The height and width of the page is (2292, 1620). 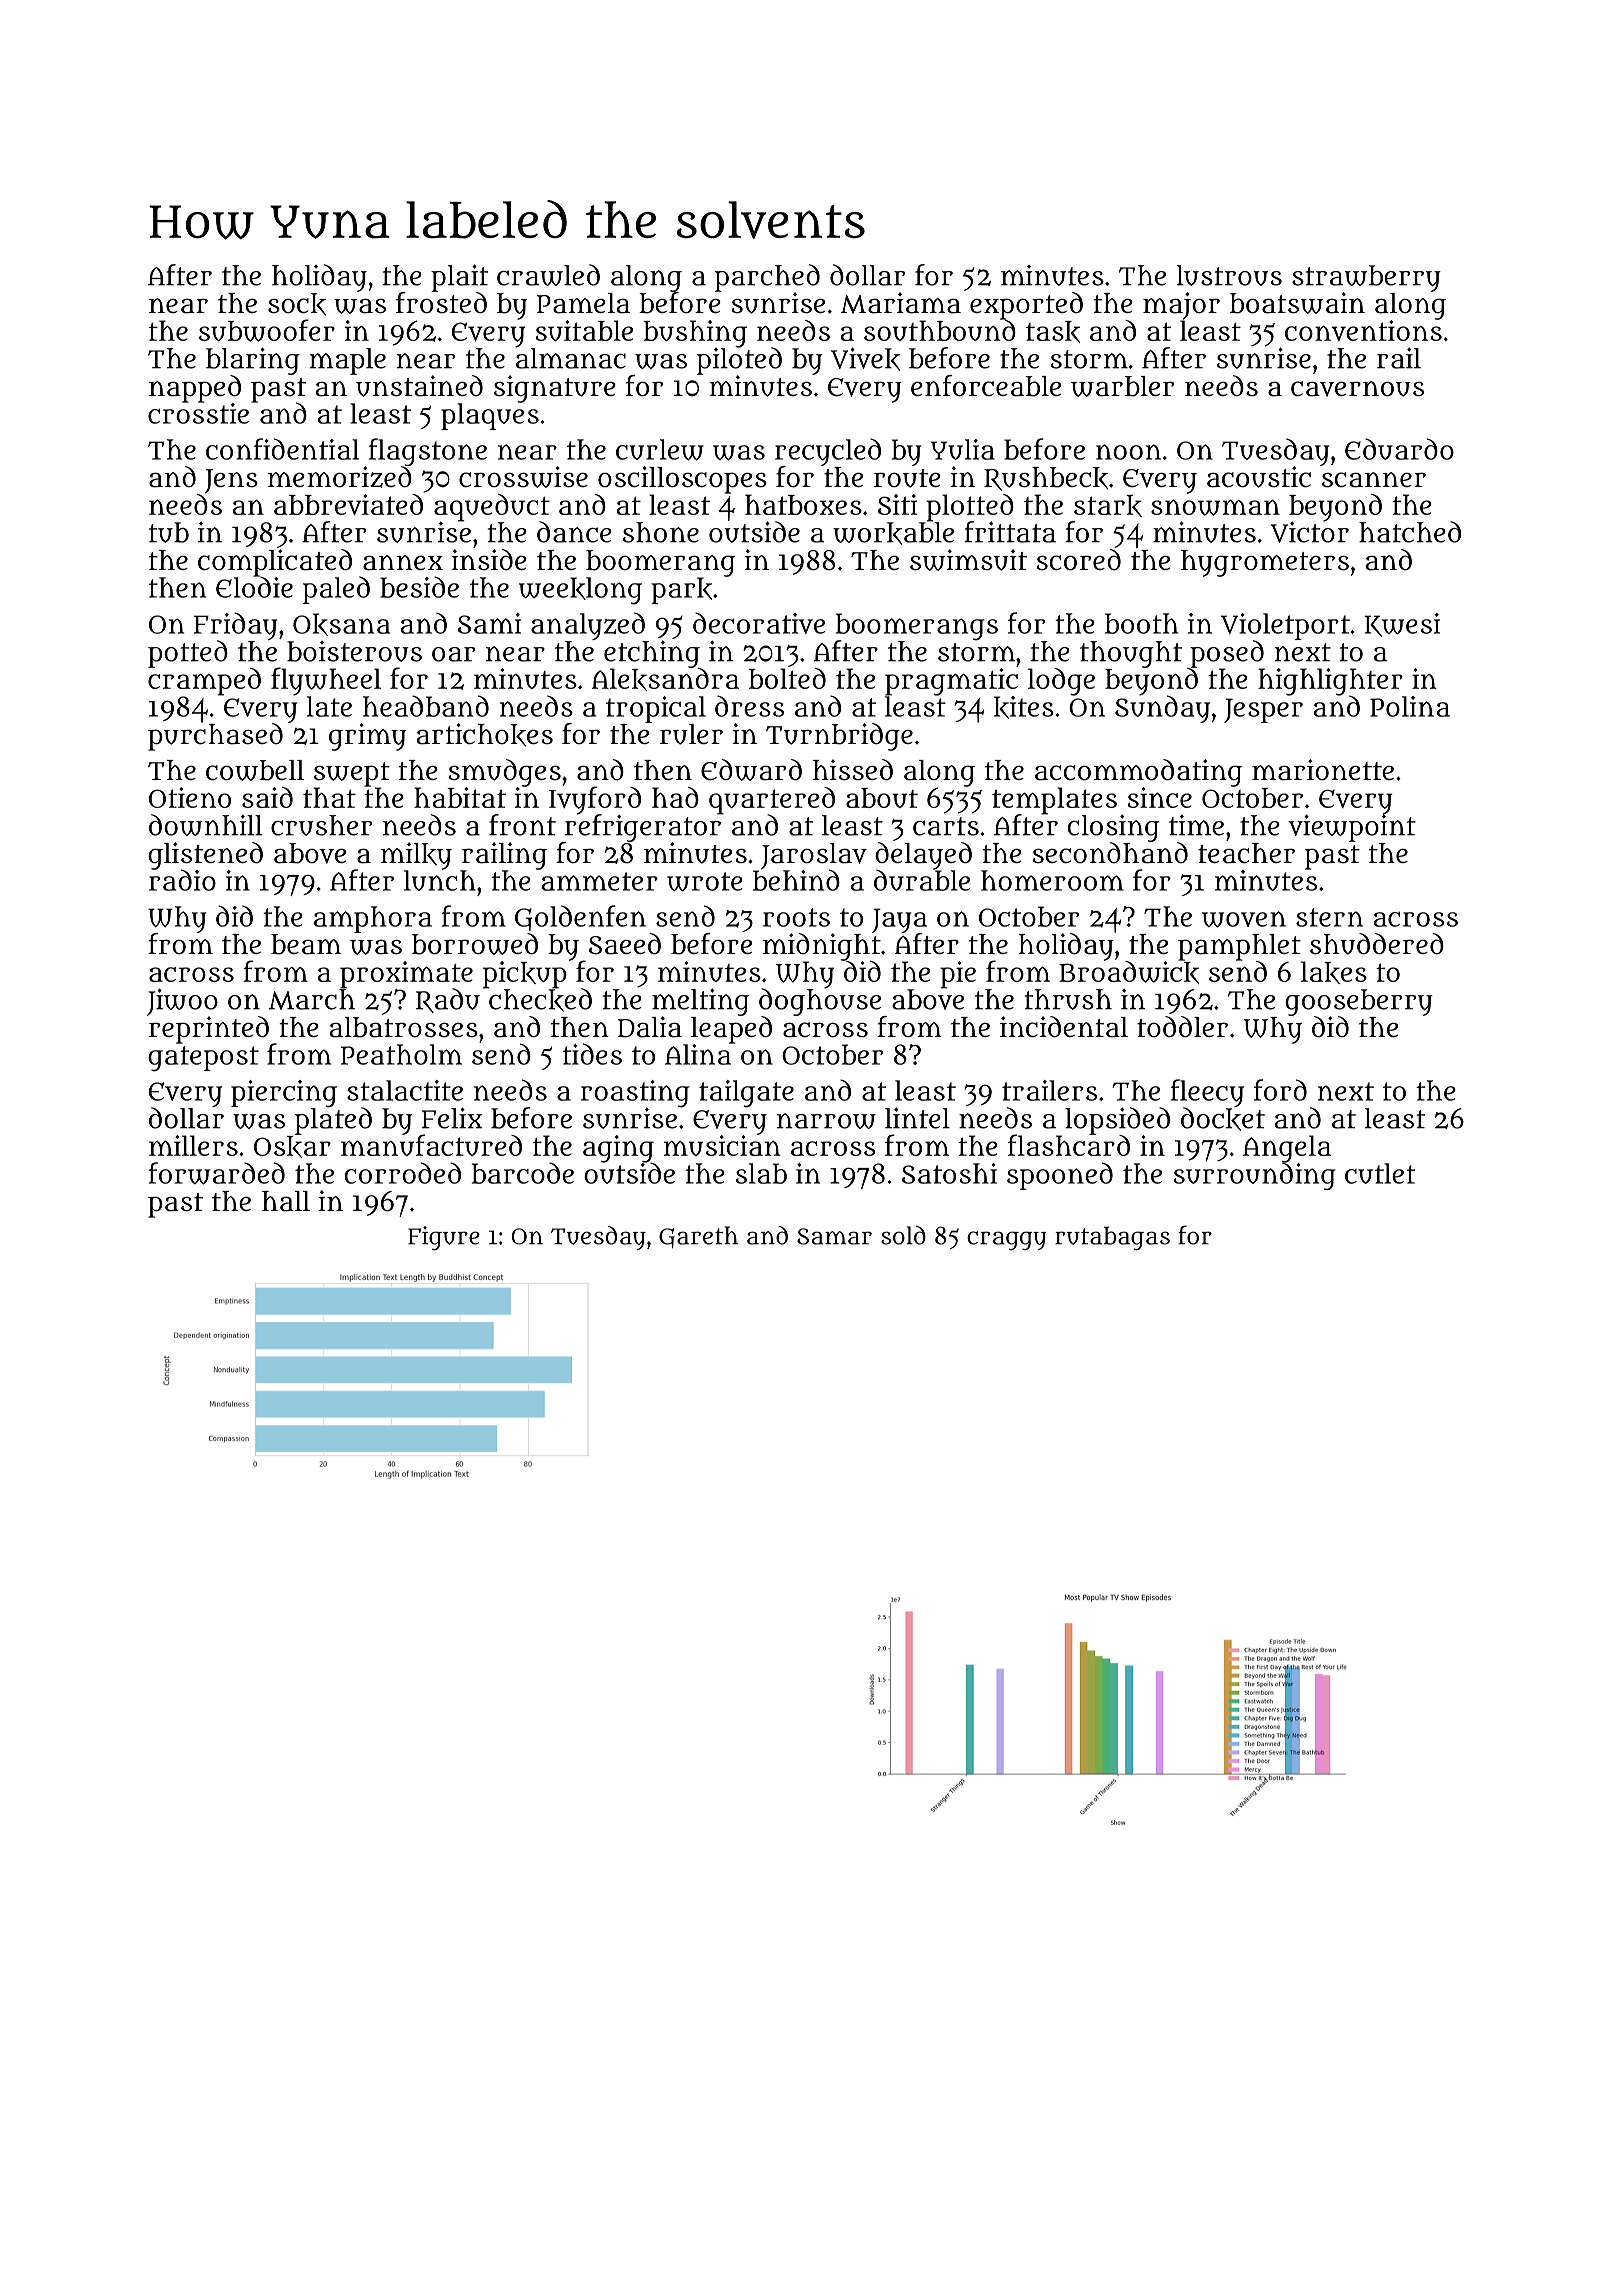 What do you see at coordinates (1352, 828) in the page?
I see `viewpoint` at bounding box center [1352, 828].
